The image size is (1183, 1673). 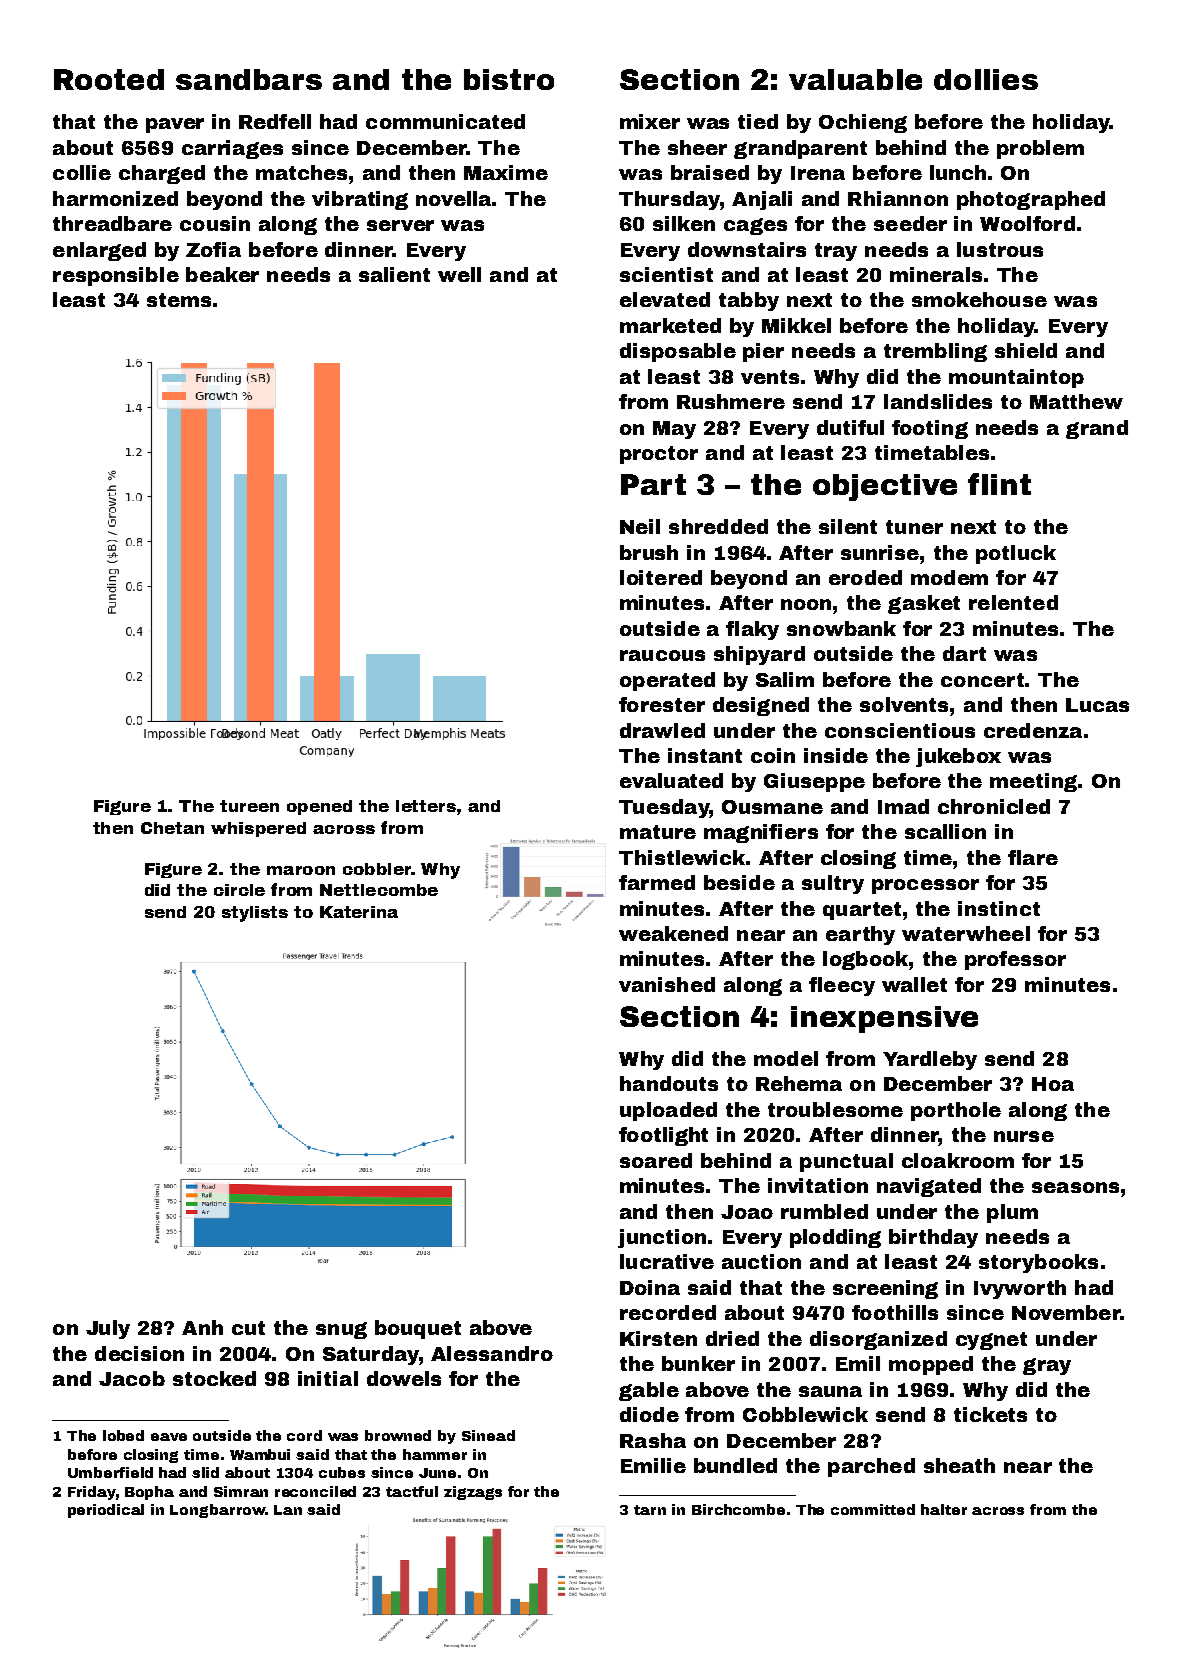 I want to click on Imad, so click(x=903, y=806).
